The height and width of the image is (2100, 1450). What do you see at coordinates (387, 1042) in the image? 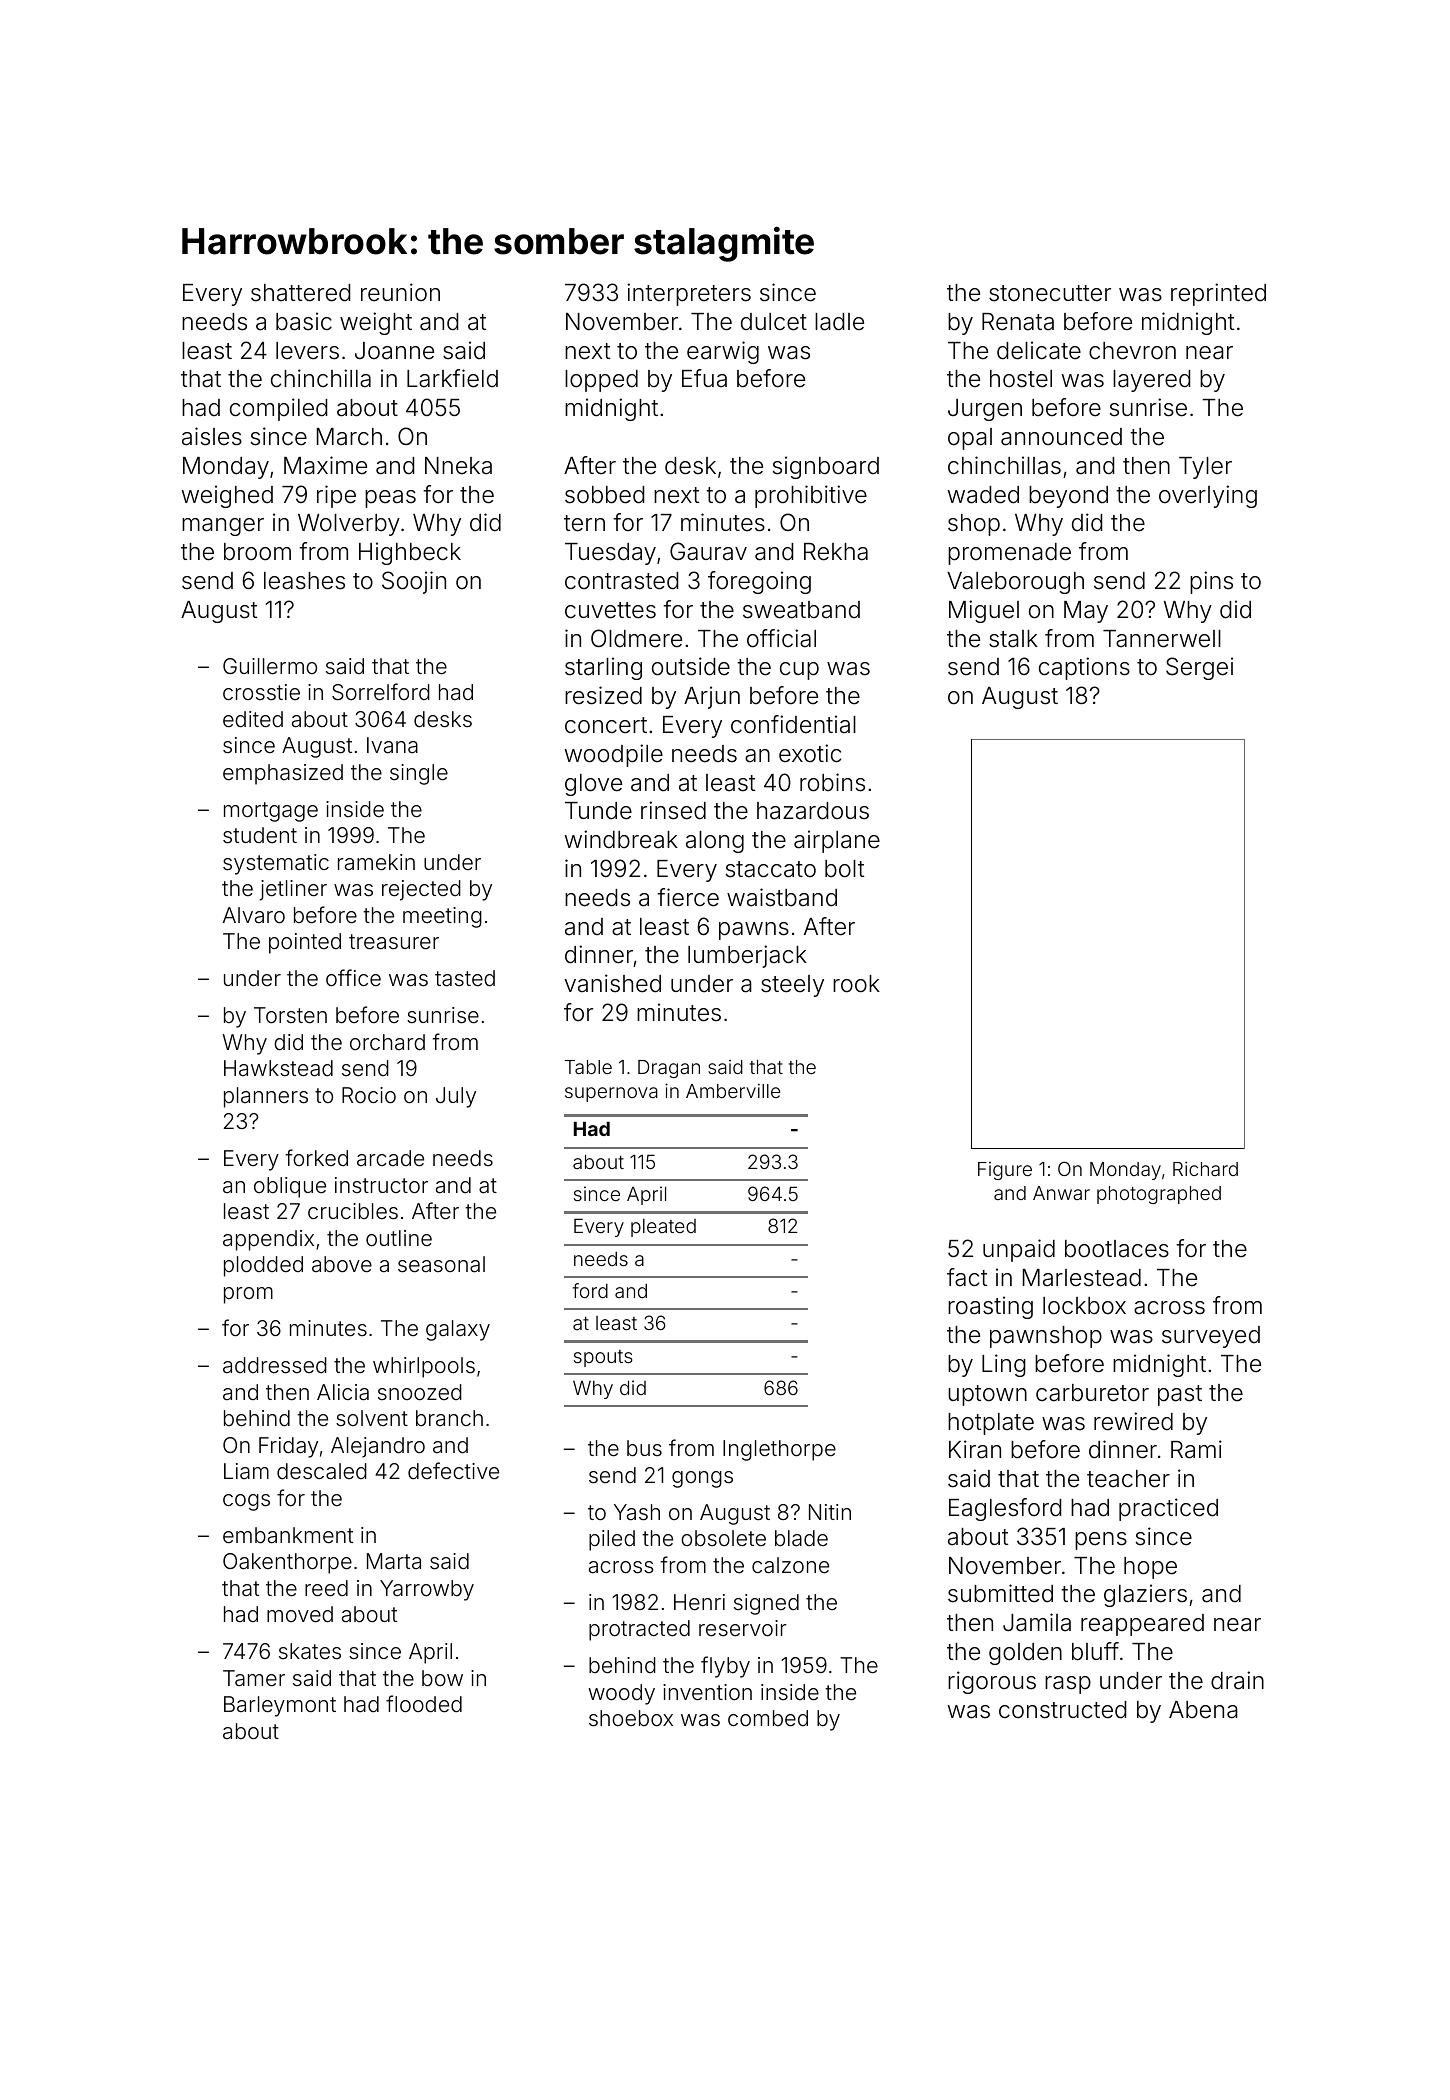
I see `orchard` at bounding box center [387, 1042].
